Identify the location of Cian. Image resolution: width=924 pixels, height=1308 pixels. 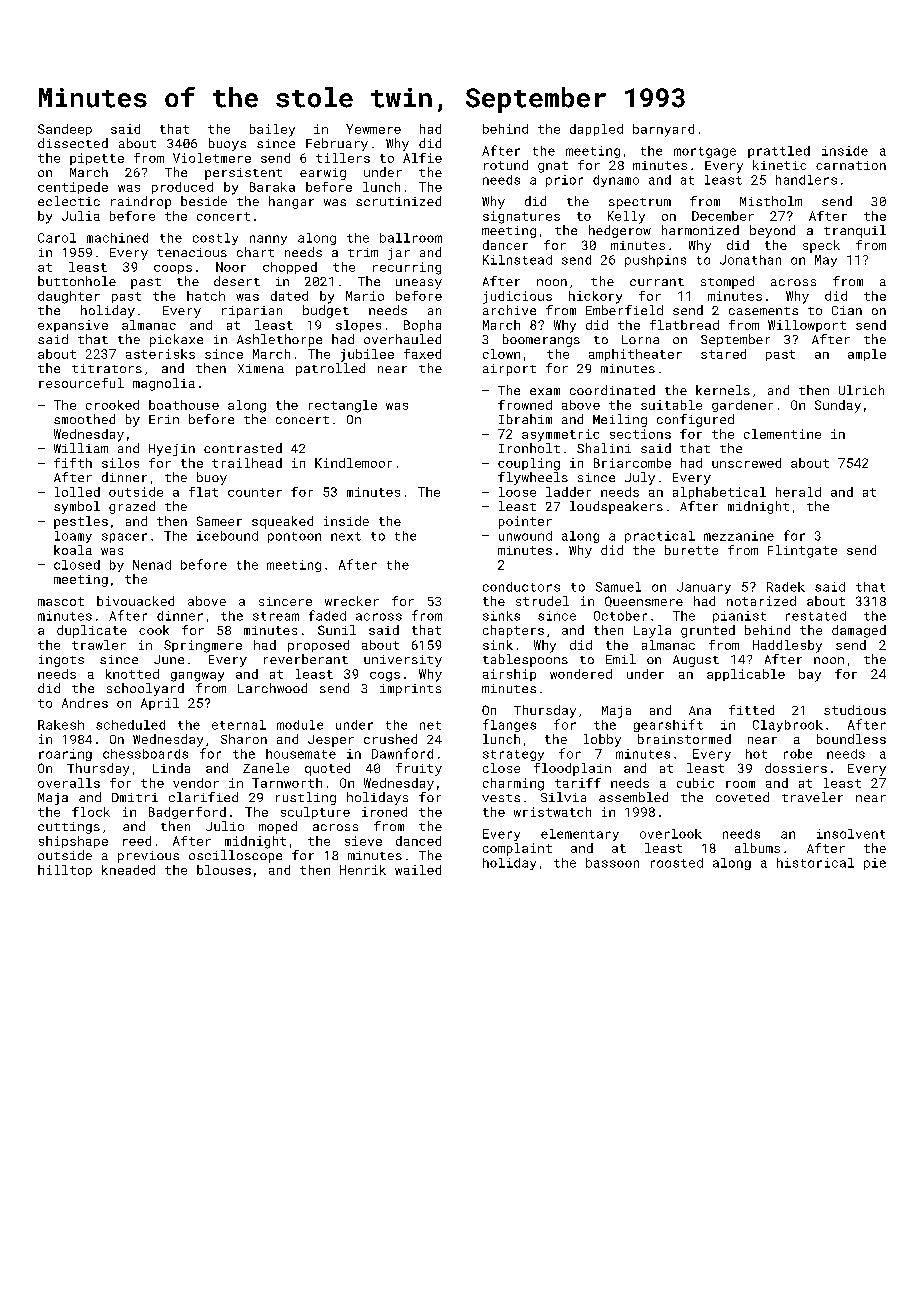
(847, 310).
